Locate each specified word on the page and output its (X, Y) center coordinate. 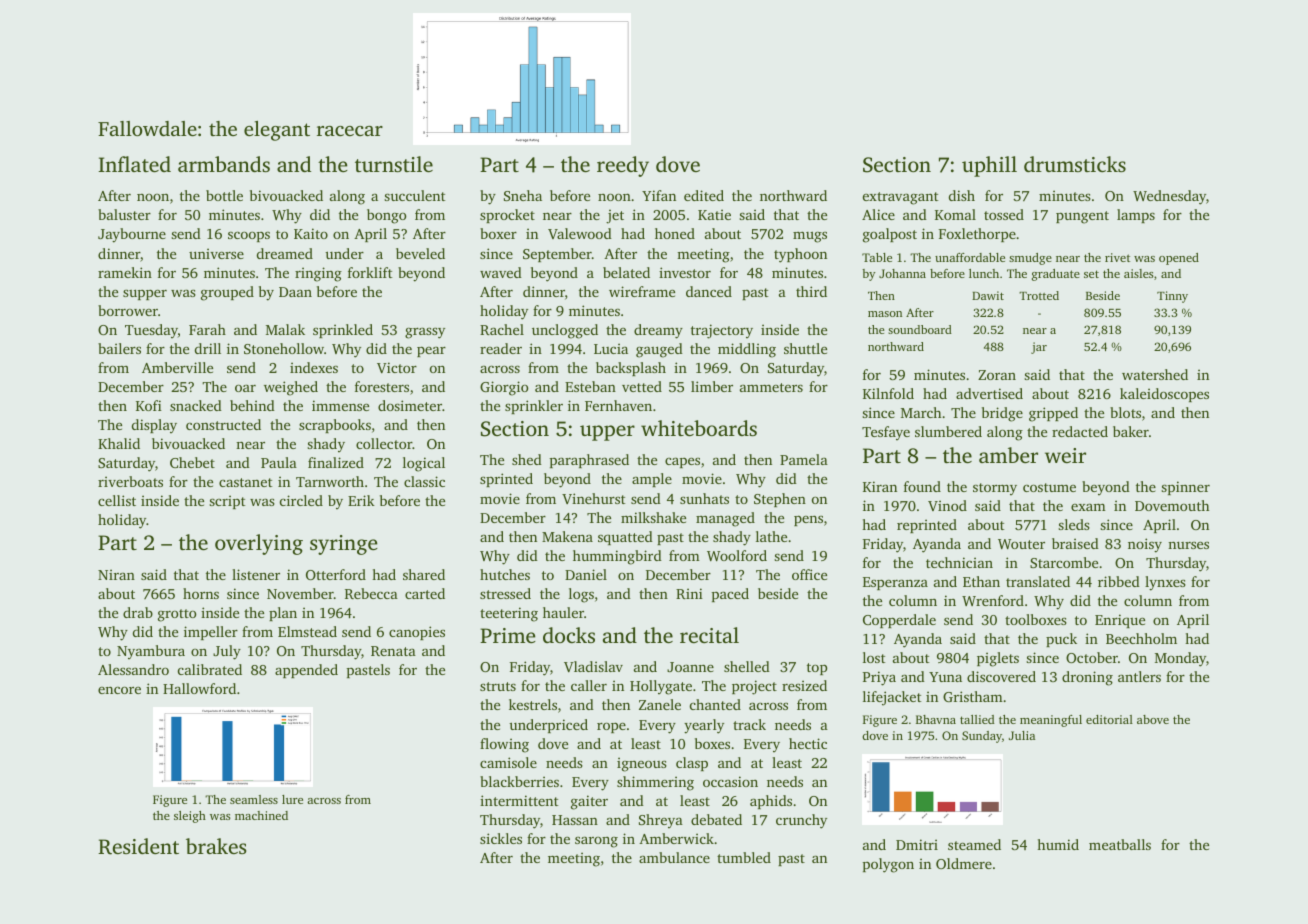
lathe (771, 536)
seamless (254, 799)
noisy (1145, 545)
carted (425, 593)
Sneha (523, 195)
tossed (1004, 214)
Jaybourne (132, 235)
